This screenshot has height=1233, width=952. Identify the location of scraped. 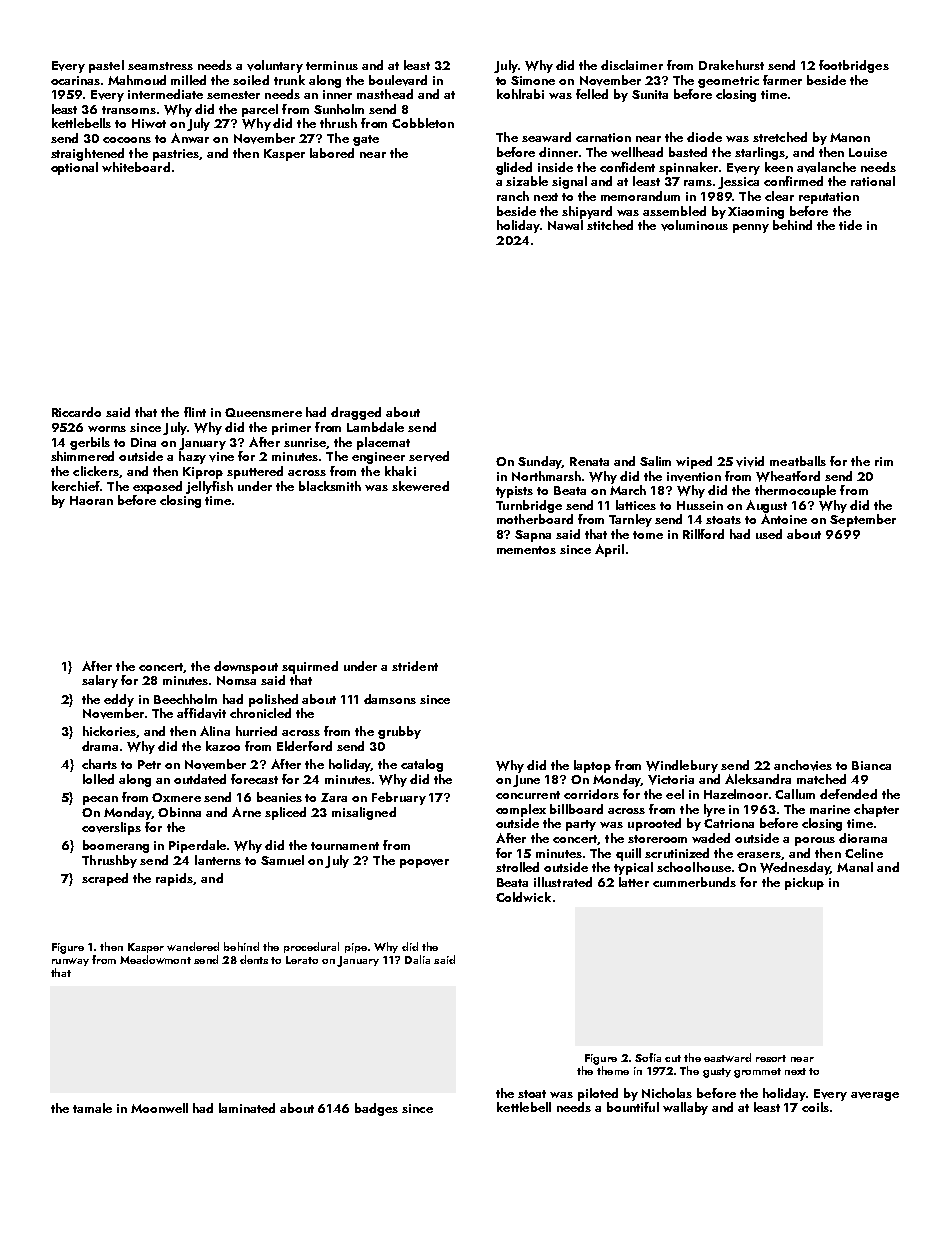
(105, 879).
